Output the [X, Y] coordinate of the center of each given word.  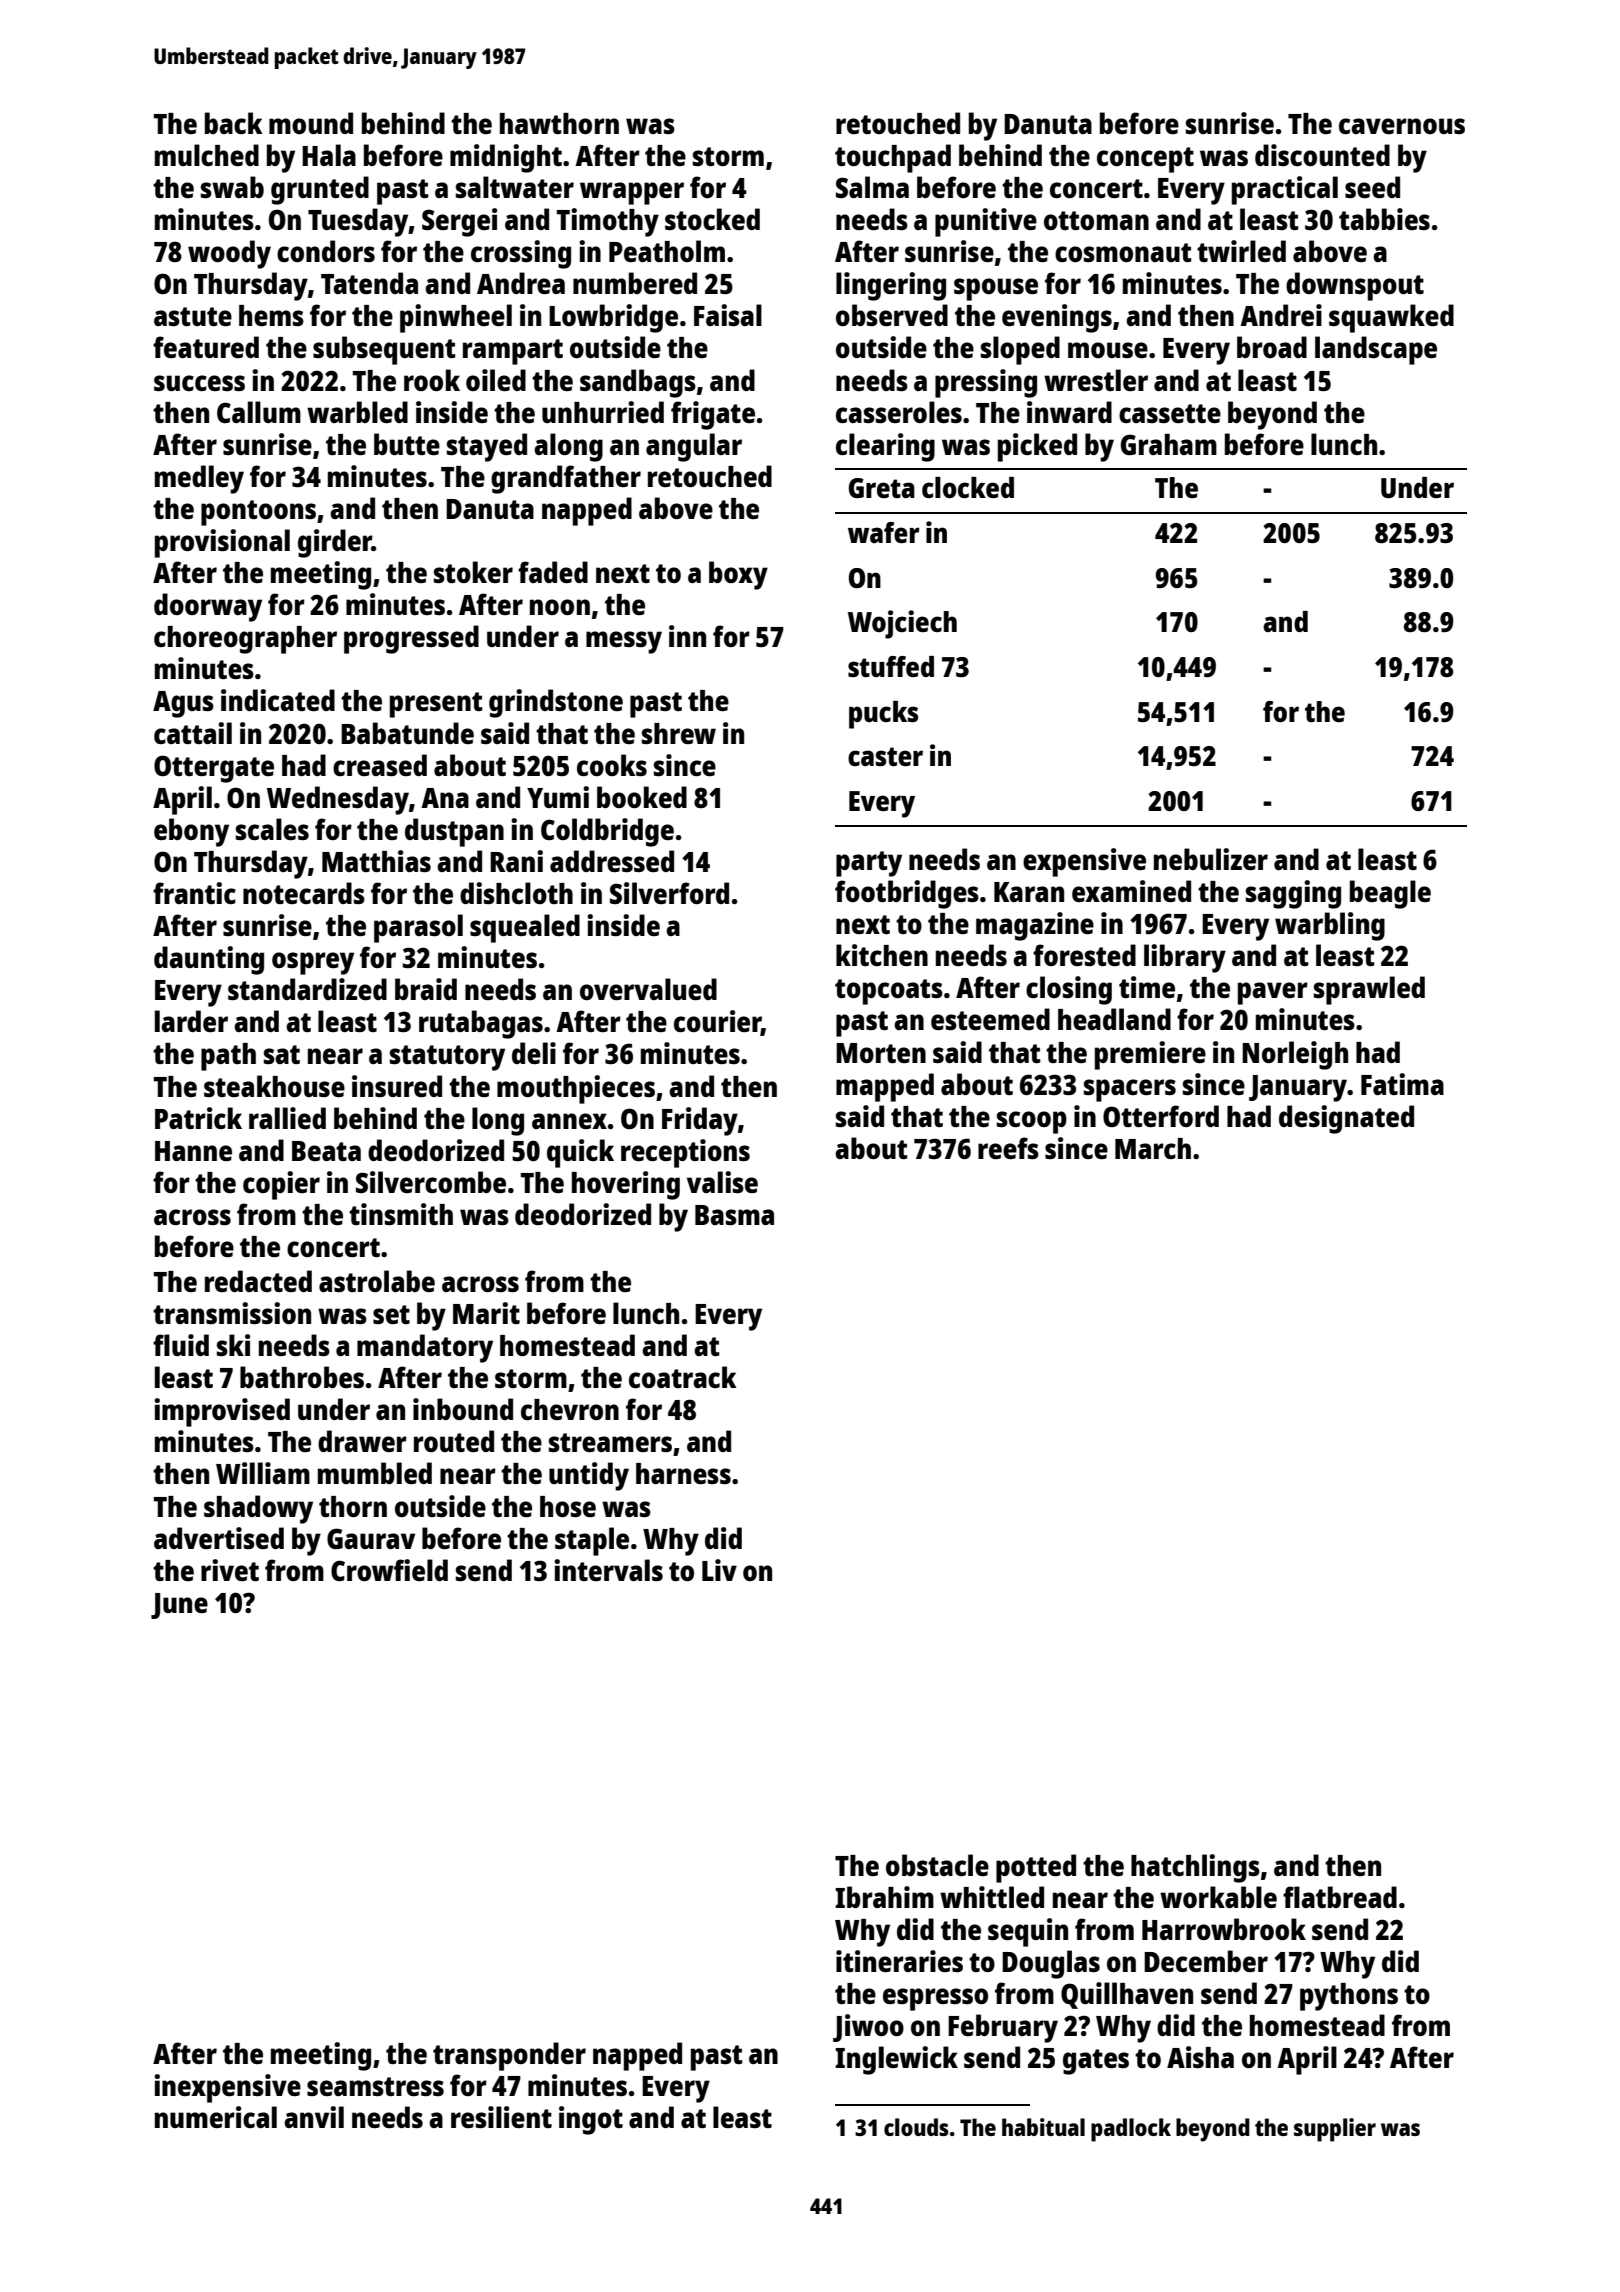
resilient [501, 2117]
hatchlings [1195, 1868]
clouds [916, 2127]
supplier [1335, 2130]
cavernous [1402, 126]
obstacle [937, 1865]
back [234, 123]
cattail [193, 733]
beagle [1390, 894]
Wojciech [902, 624]
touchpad [893, 158]
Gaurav [371, 1538]
